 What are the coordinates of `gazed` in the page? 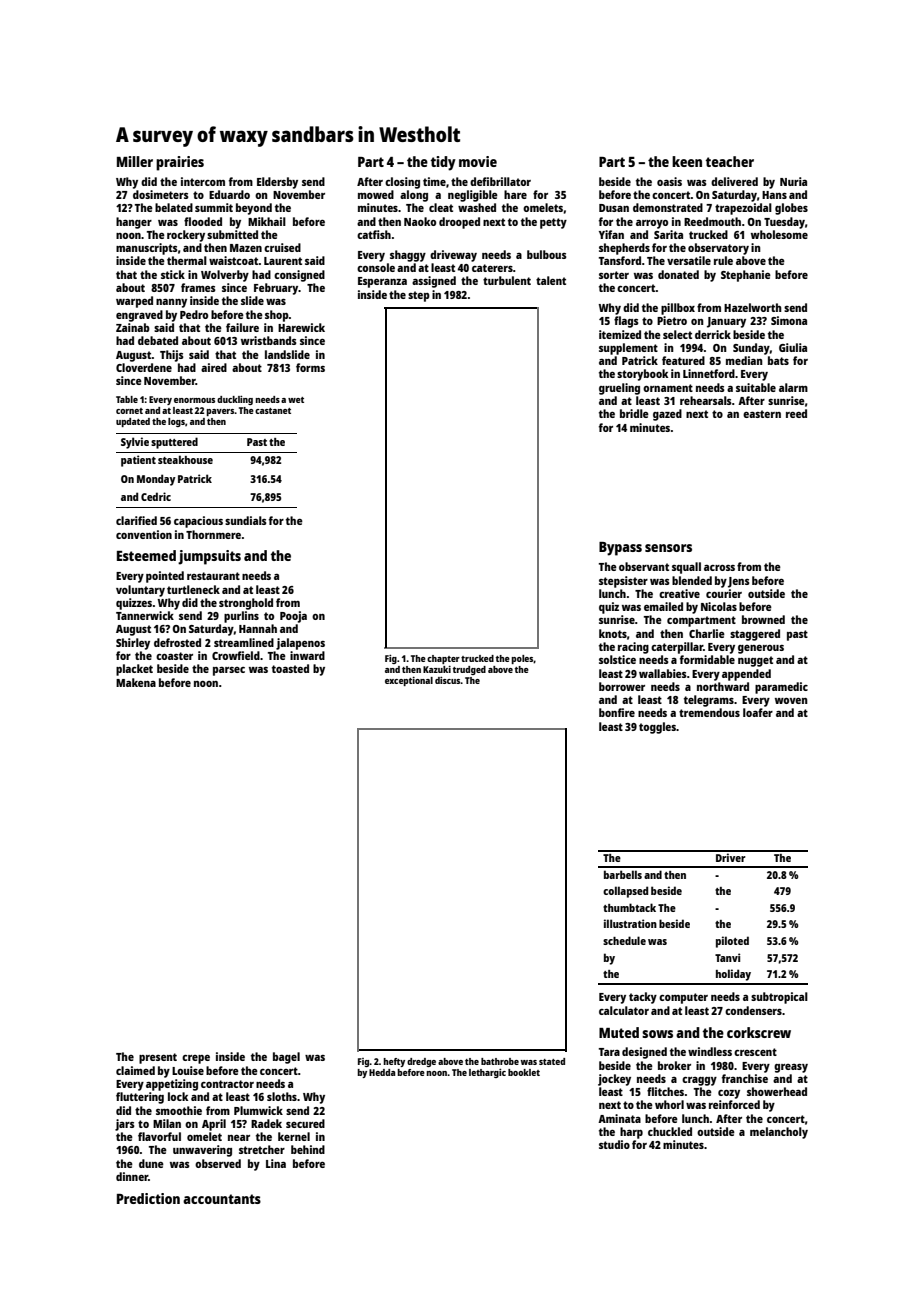 It's located at (667, 415).
